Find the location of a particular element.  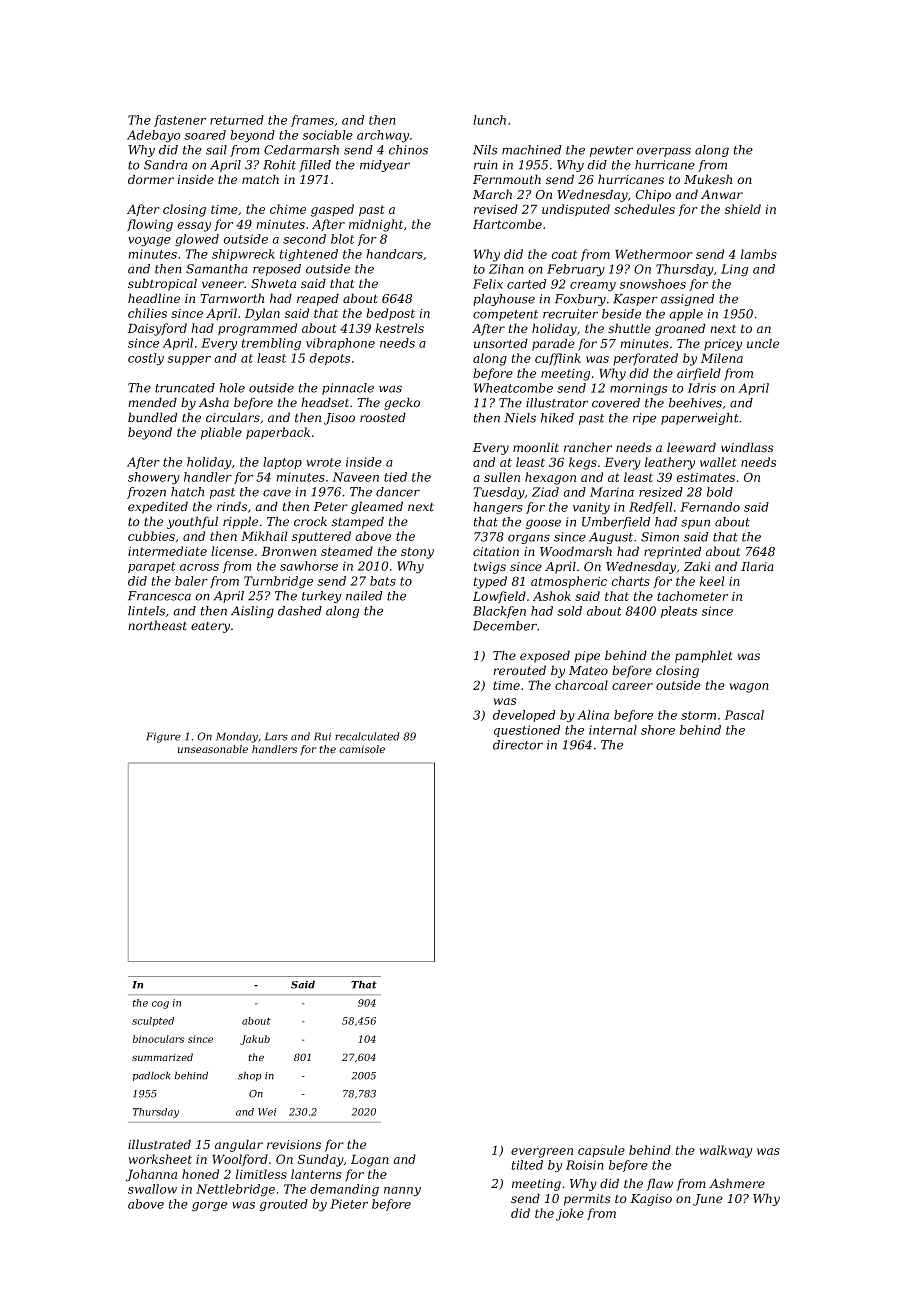

unseasonable is located at coordinates (213, 749).
